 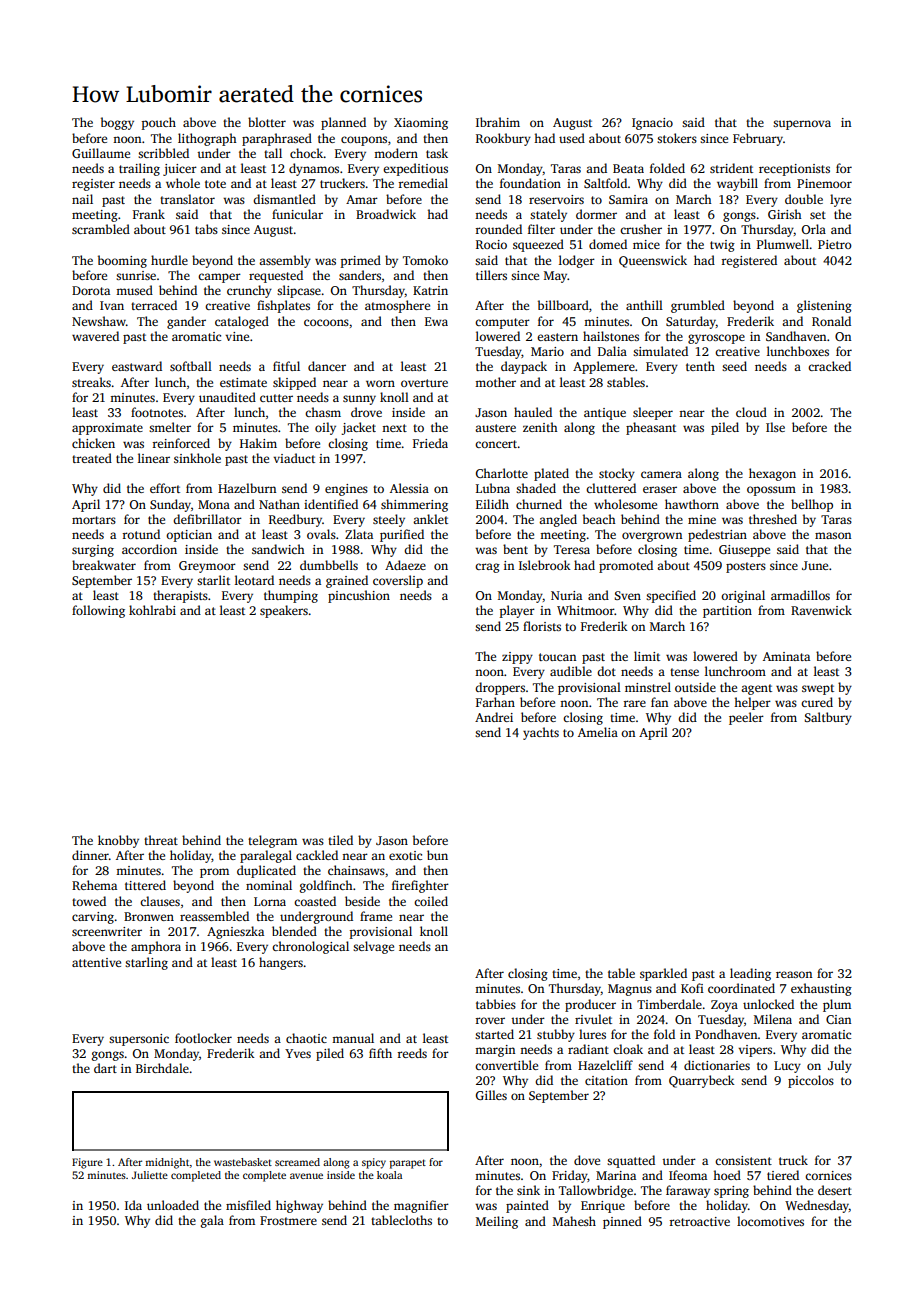 I want to click on assembly, so click(x=285, y=261).
